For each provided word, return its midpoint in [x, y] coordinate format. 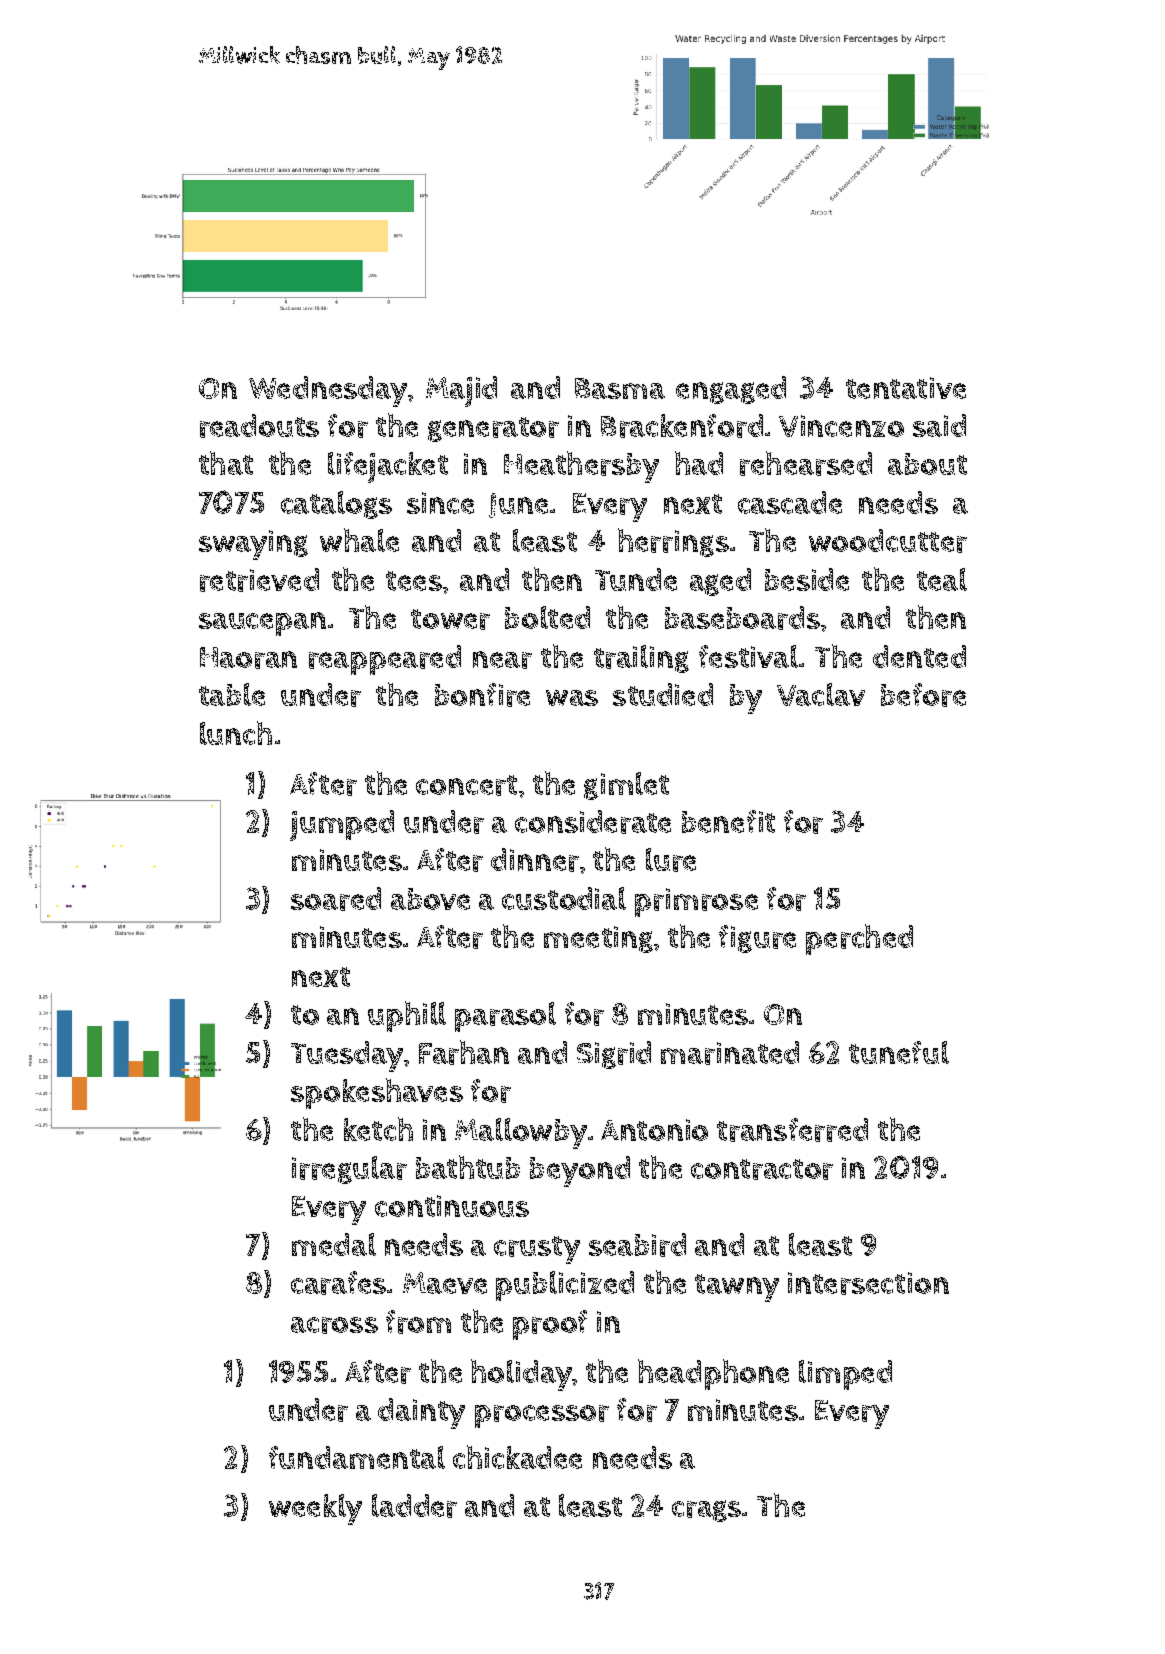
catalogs [336, 505]
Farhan [464, 1052]
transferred [792, 1130]
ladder [414, 1506]
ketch [378, 1129]
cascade [790, 502]
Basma [620, 388]
